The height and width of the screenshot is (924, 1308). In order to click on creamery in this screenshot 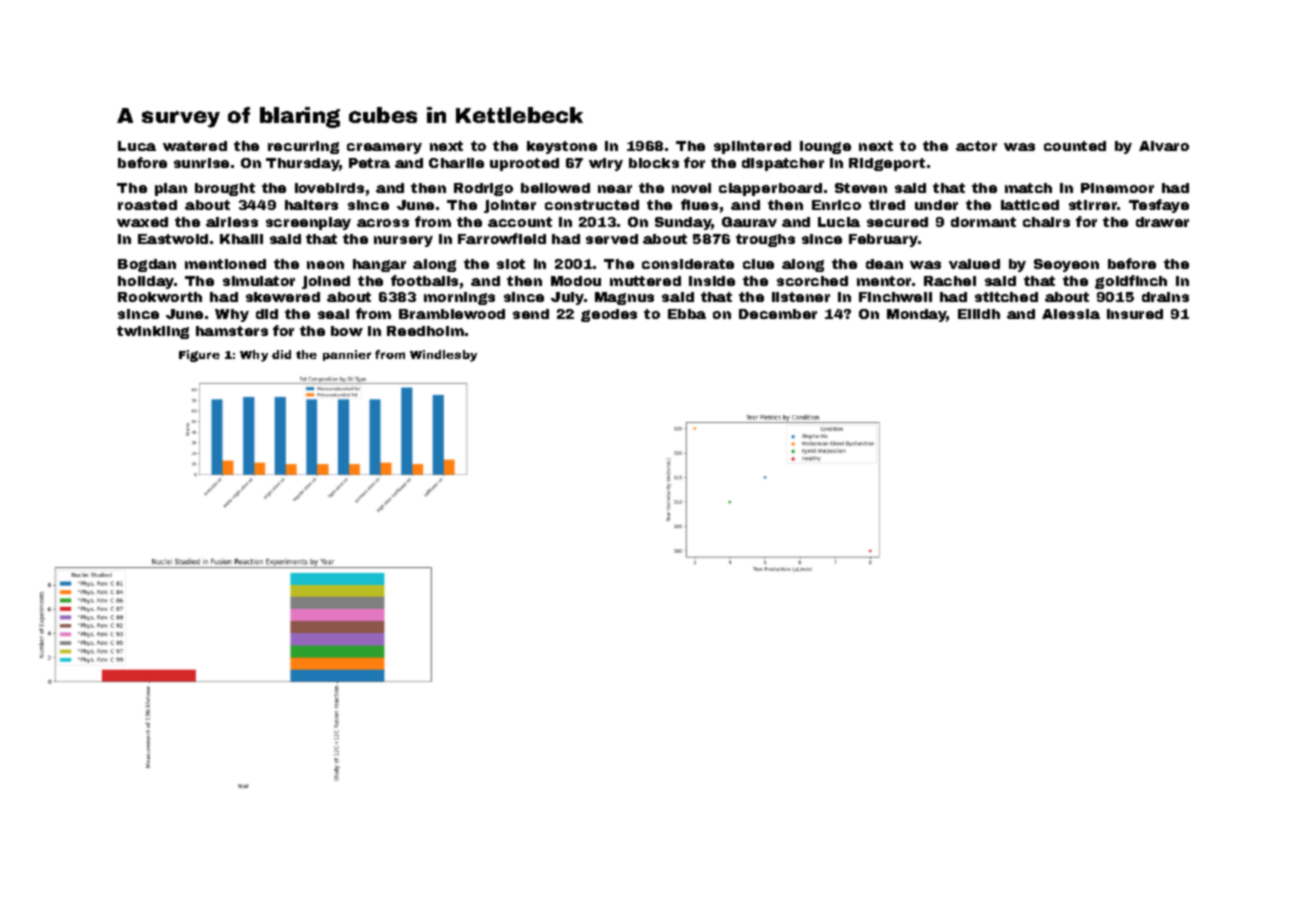, I will do `click(384, 148)`.
